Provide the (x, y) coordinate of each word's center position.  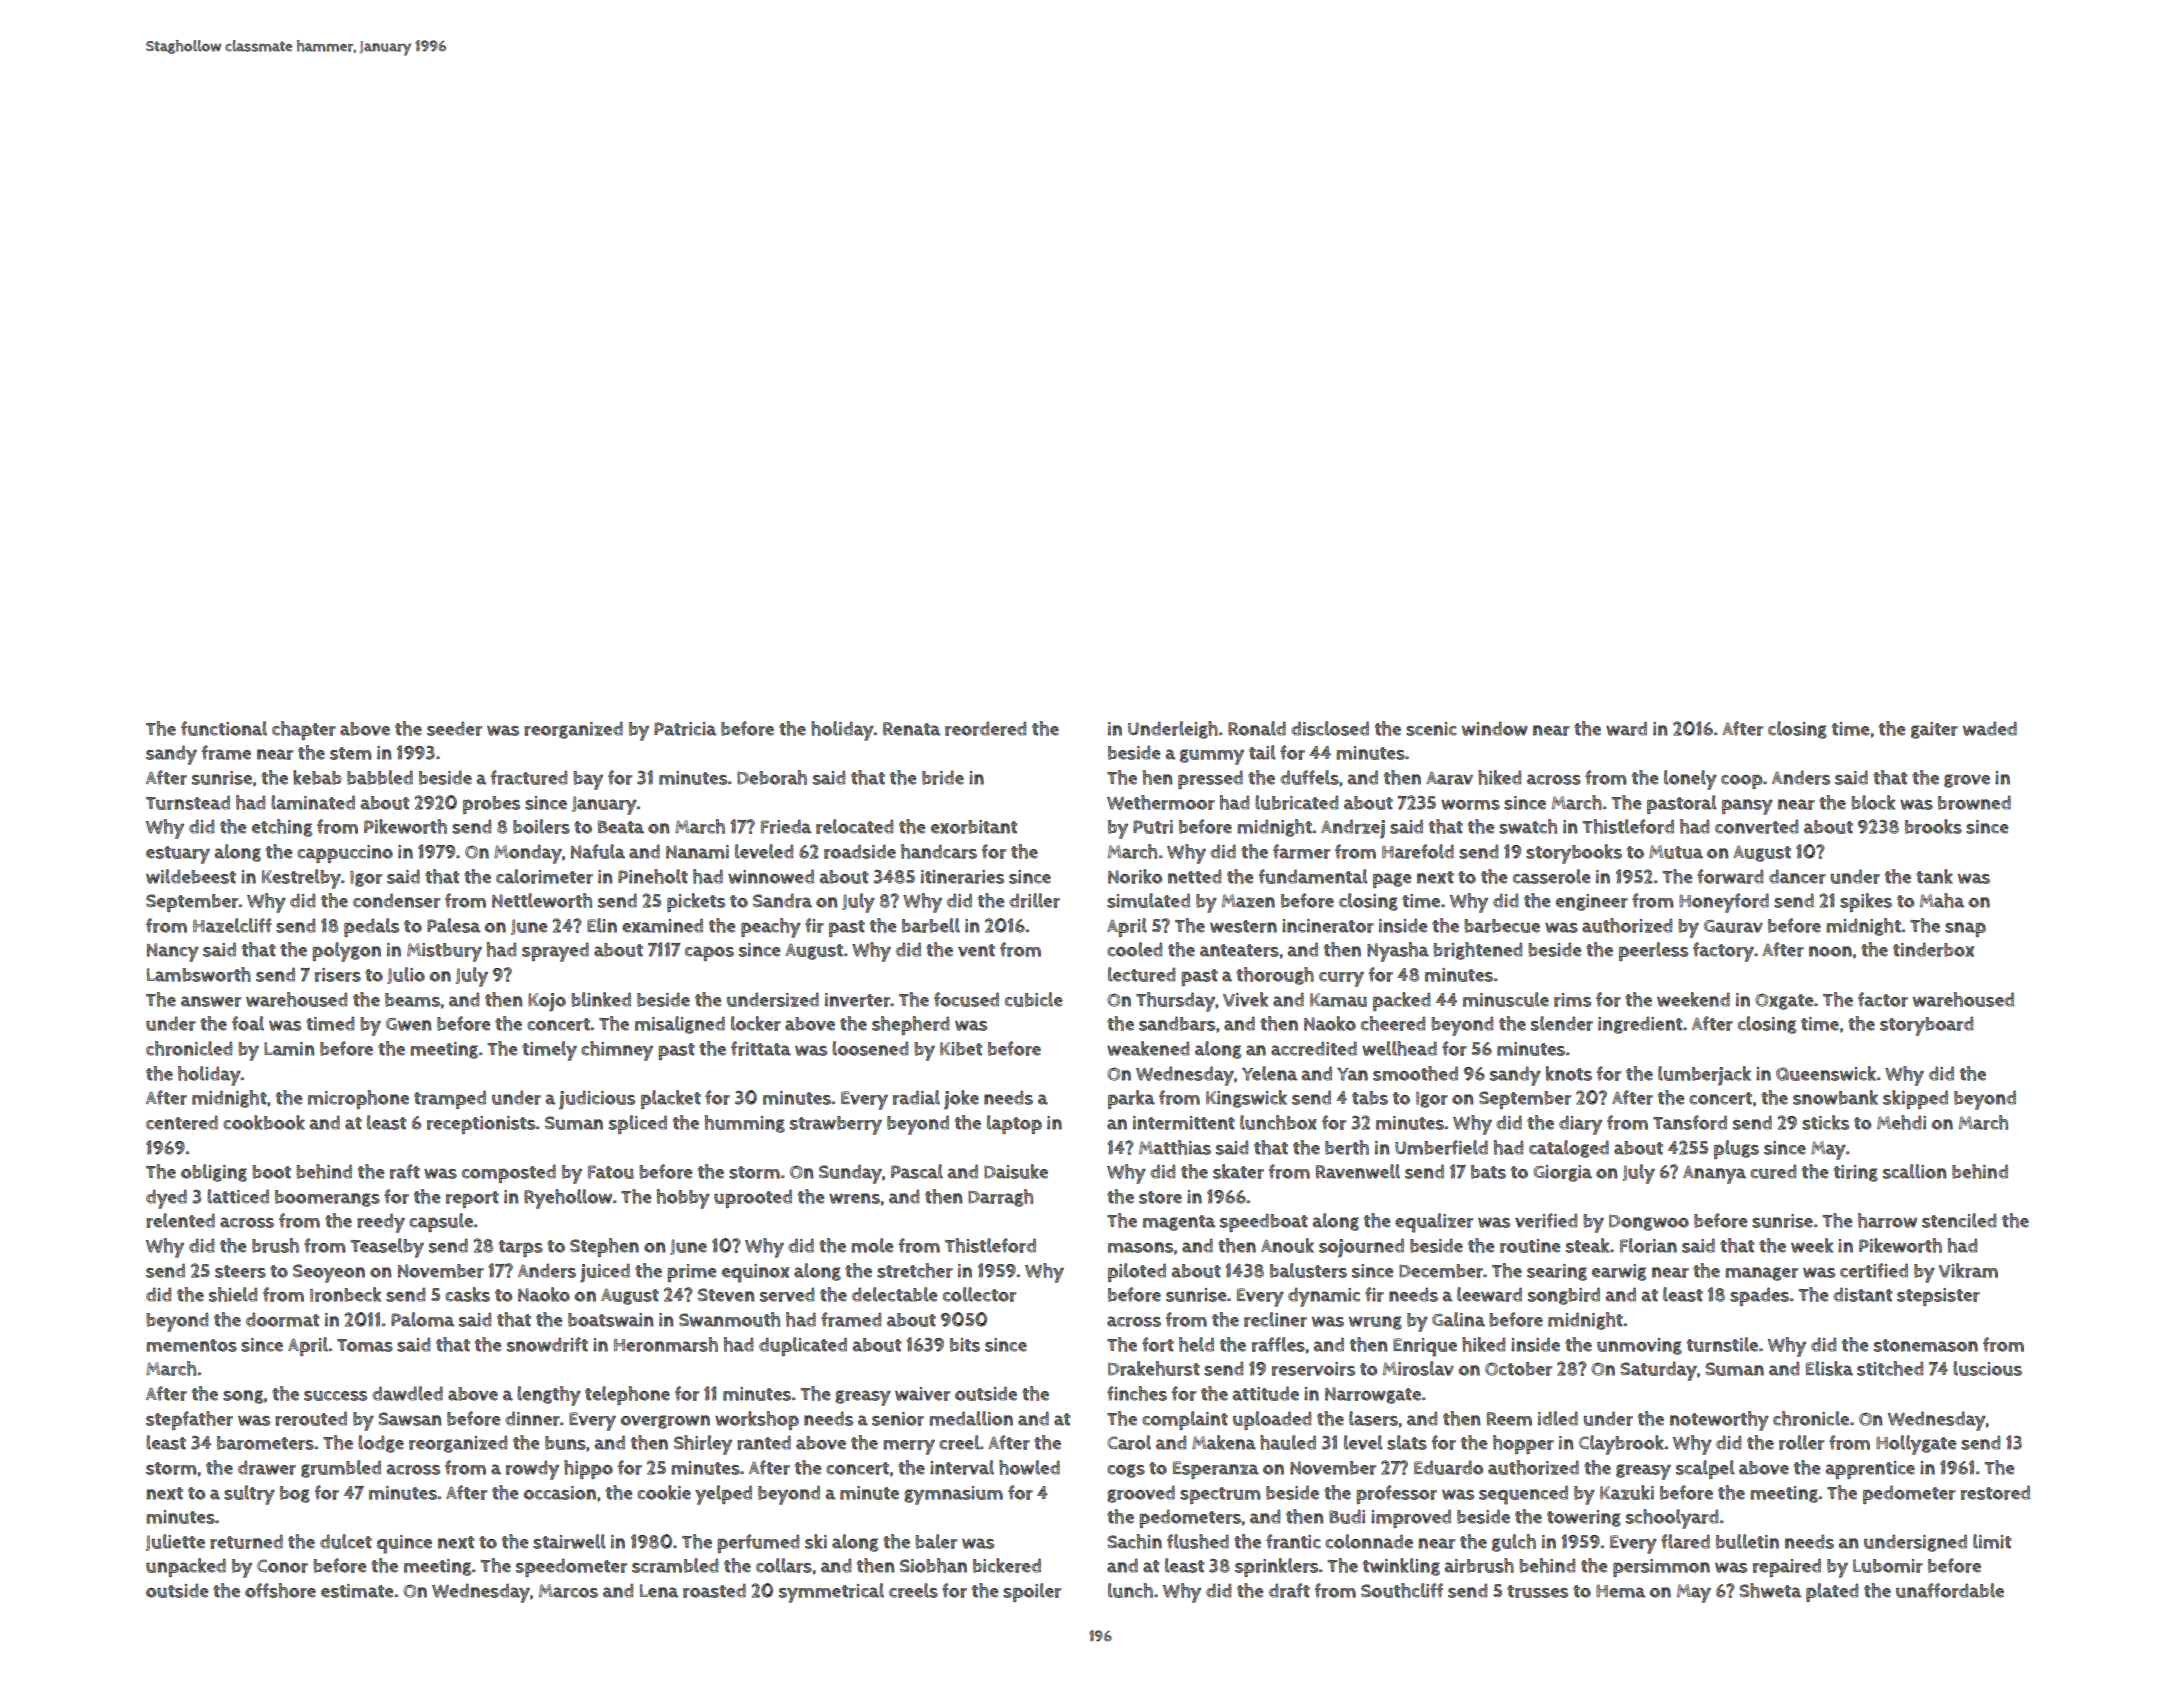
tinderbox (1934, 949)
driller (1034, 900)
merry (909, 1447)
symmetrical (831, 1593)
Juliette (175, 1542)
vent (976, 950)
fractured (529, 777)
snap (1965, 929)
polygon (346, 952)
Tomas (365, 1345)
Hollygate (1916, 1445)
